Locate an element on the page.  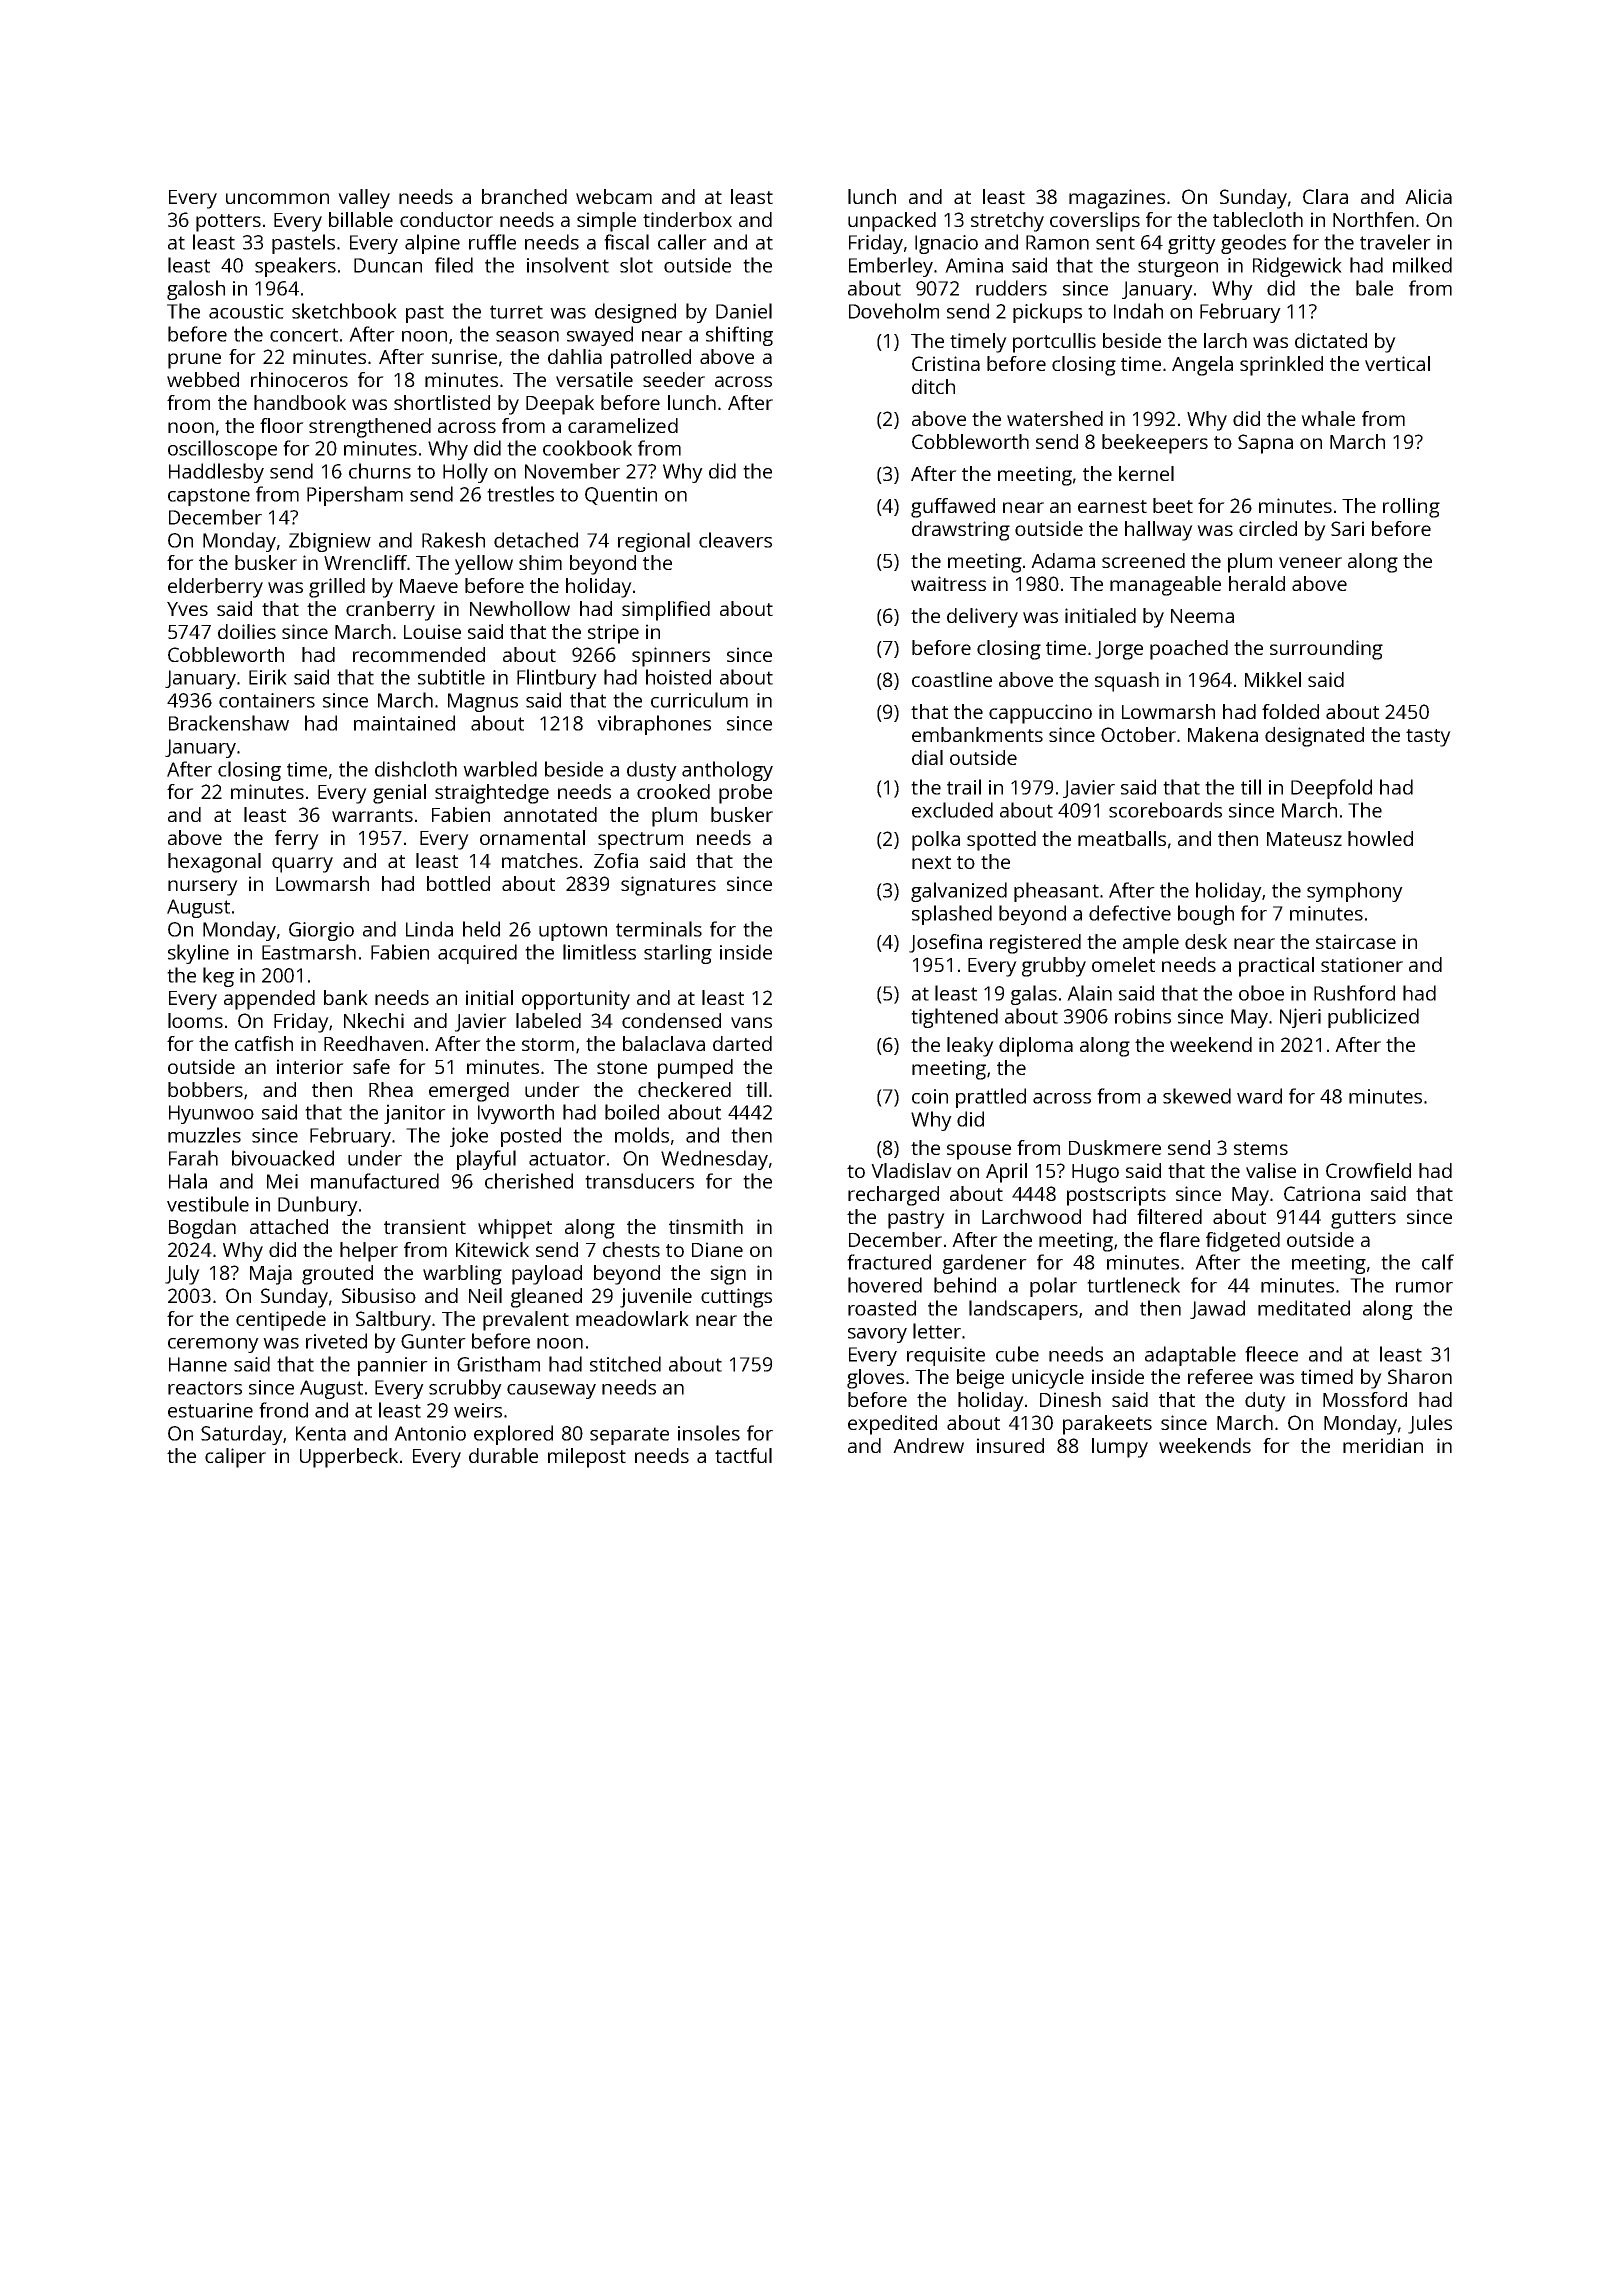
Brackenshaw is located at coordinates (229, 723).
